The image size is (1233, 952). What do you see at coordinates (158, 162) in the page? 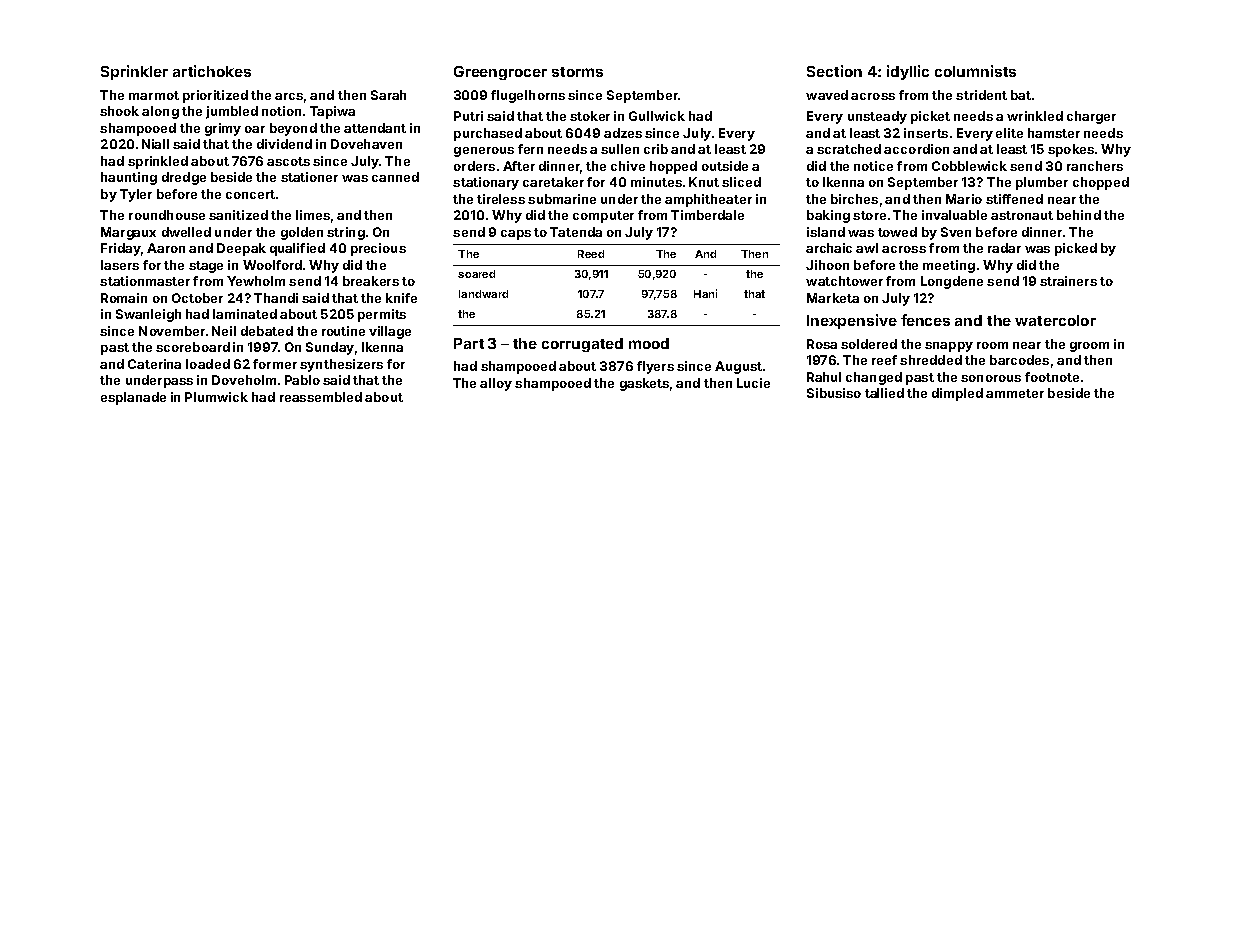
I see `sprinkled` at bounding box center [158, 162].
